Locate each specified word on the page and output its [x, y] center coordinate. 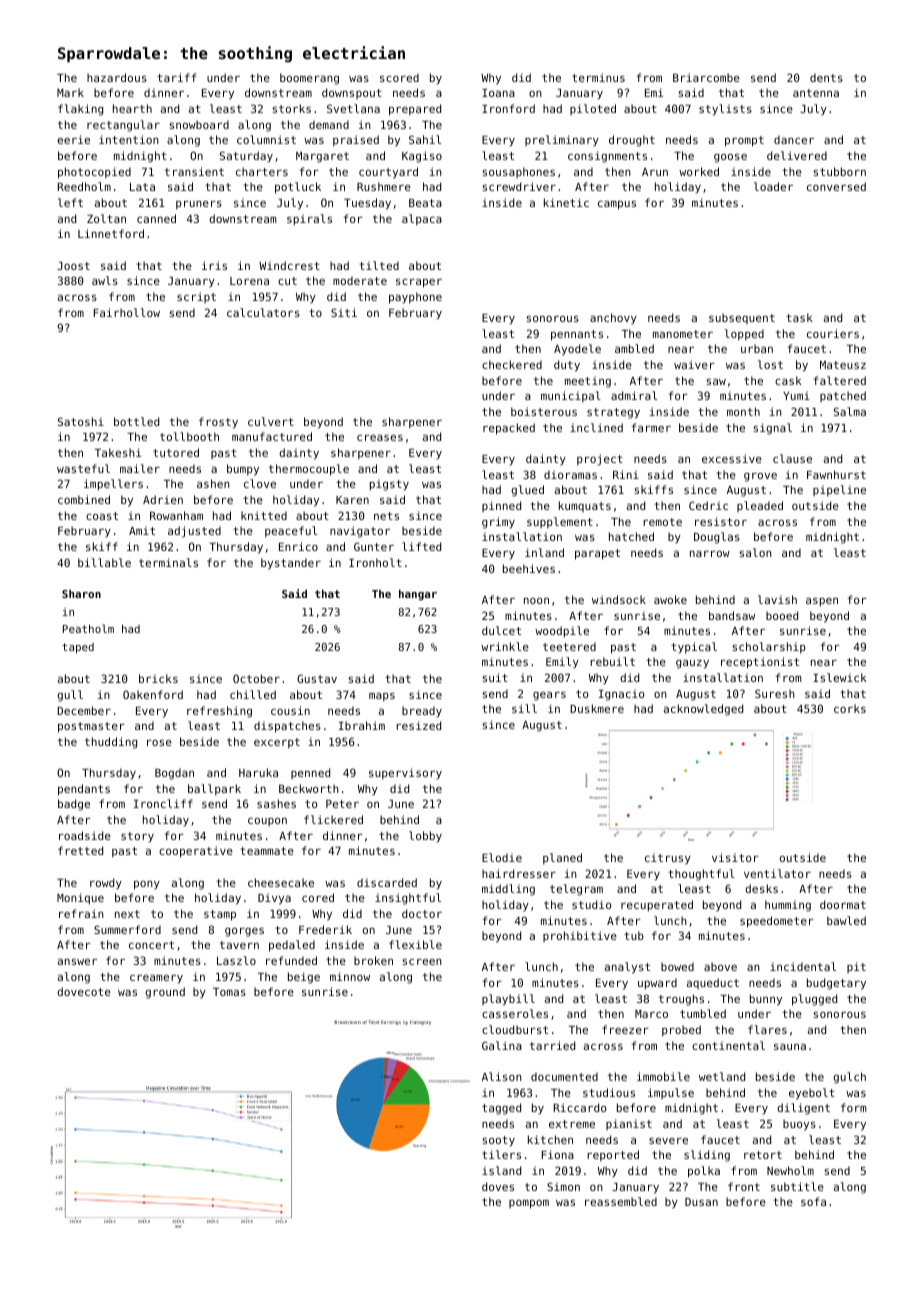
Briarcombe [706, 77]
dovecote [84, 991]
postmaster [91, 727]
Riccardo [580, 1107]
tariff [176, 77]
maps [382, 696]
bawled [846, 920]
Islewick [840, 677]
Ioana [498, 93]
